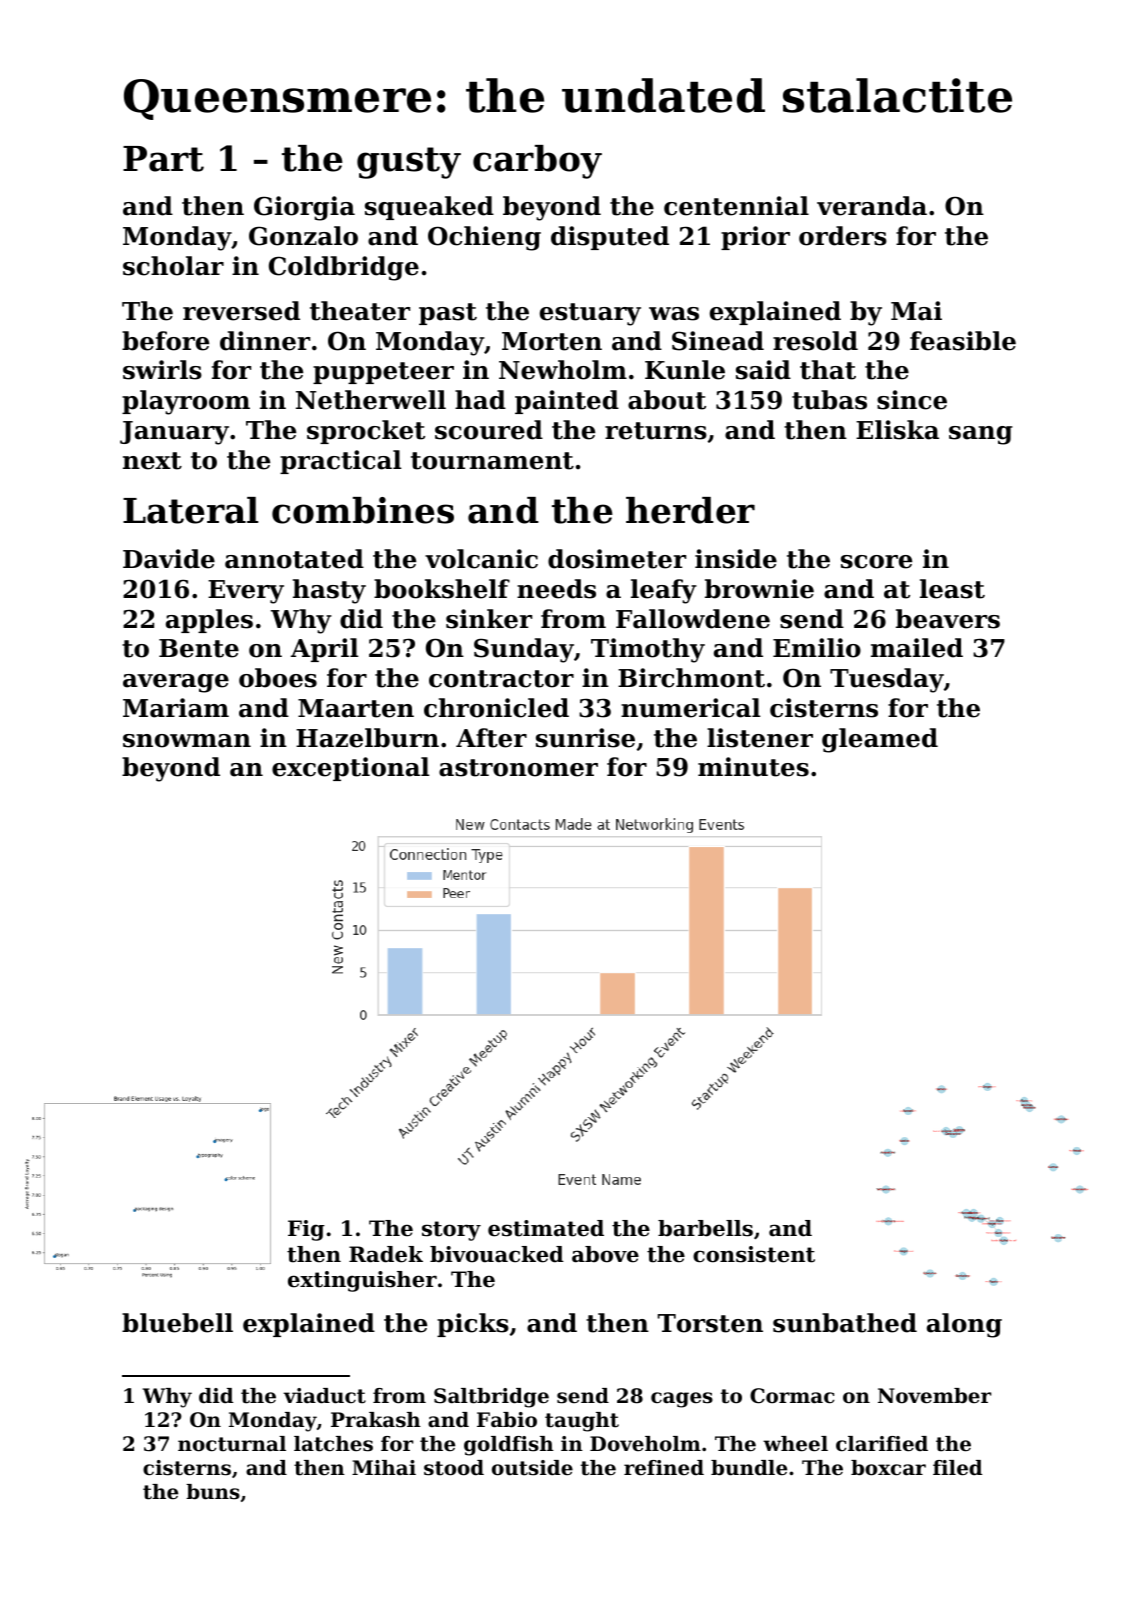  Describe the element at coordinates (384, 1467) in the screenshot. I see `Mihai` at that location.
